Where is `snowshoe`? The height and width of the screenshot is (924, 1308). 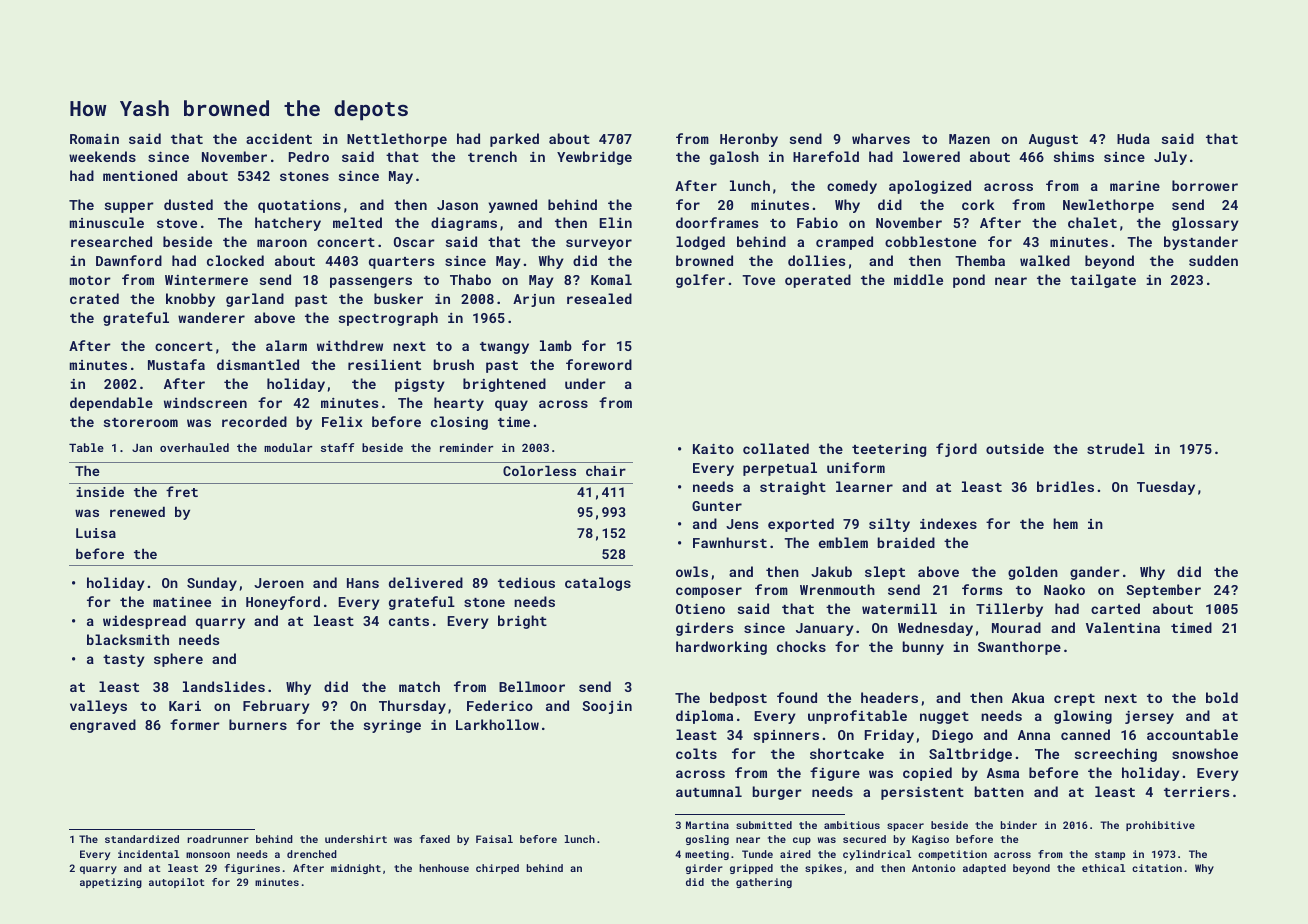
snowshoe is located at coordinates (1205, 753).
